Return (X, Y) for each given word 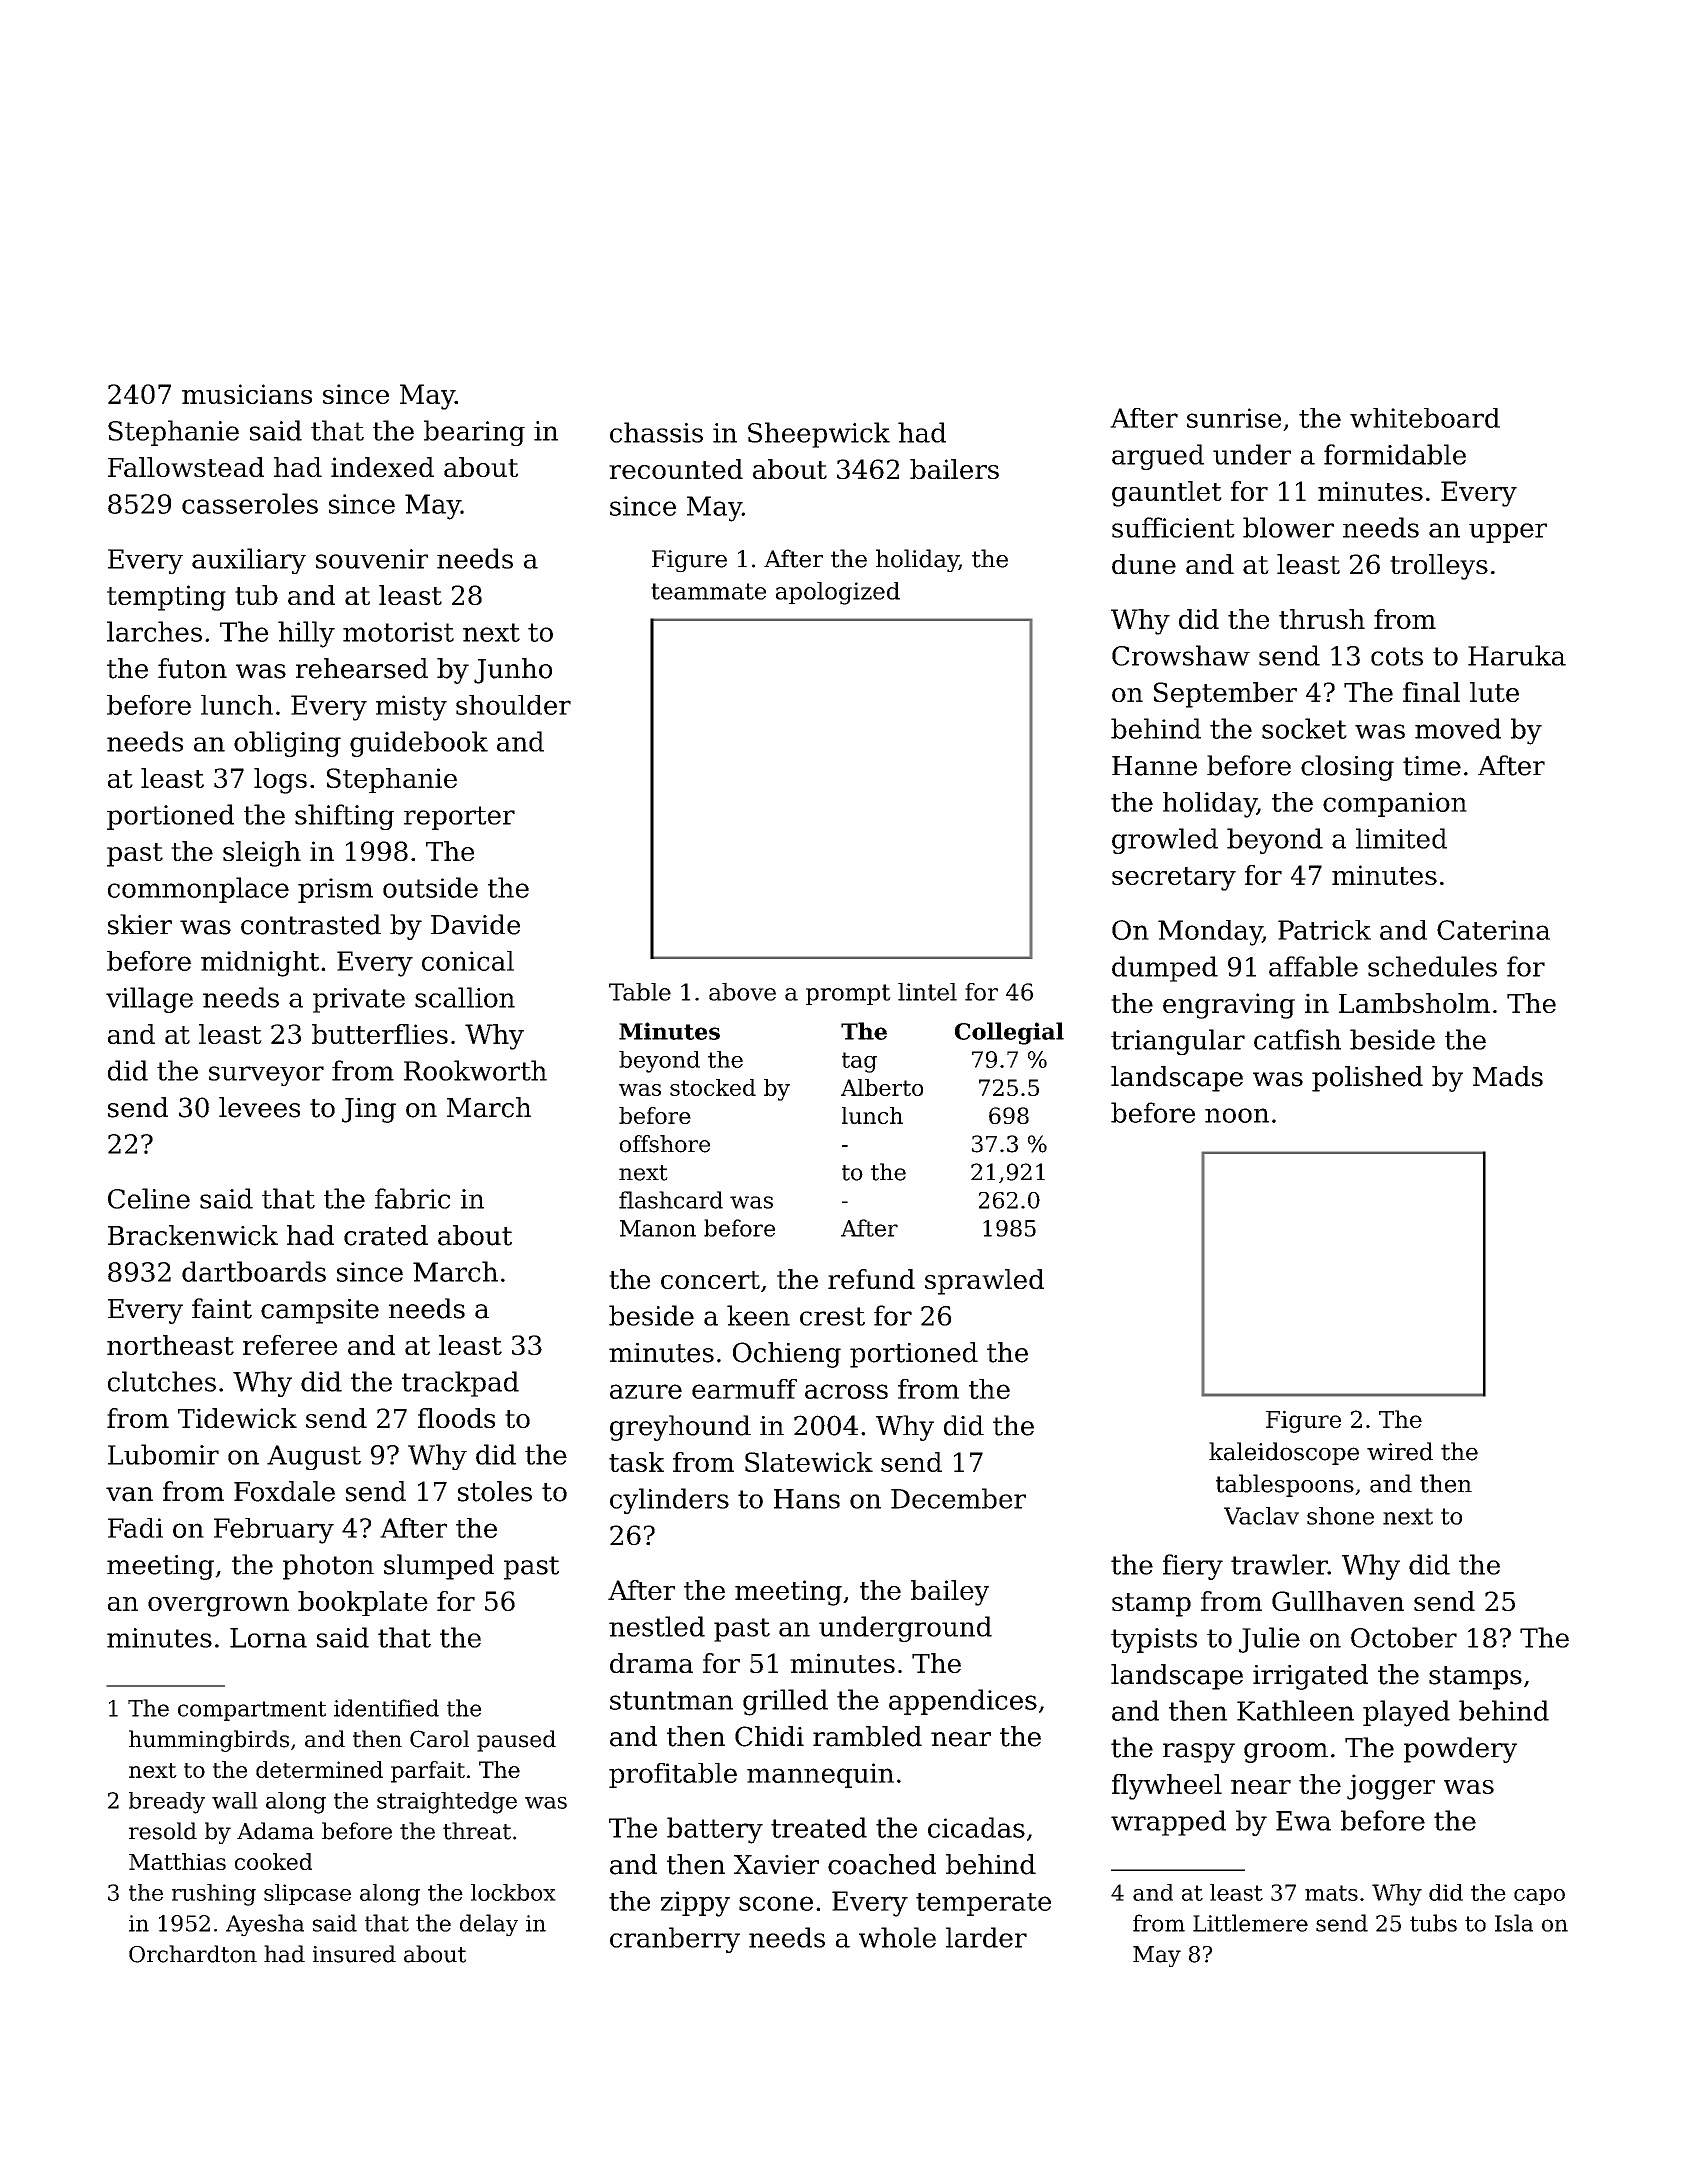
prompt (848, 994)
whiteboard (1425, 418)
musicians (247, 394)
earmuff (744, 1389)
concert (710, 1280)
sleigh (262, 854)
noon (1237, 1115)
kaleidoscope (1284, 1453)
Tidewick (237, 1418)
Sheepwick (819, 435)
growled (1165, 841)
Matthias (177, 1861)
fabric (412, 1198)
